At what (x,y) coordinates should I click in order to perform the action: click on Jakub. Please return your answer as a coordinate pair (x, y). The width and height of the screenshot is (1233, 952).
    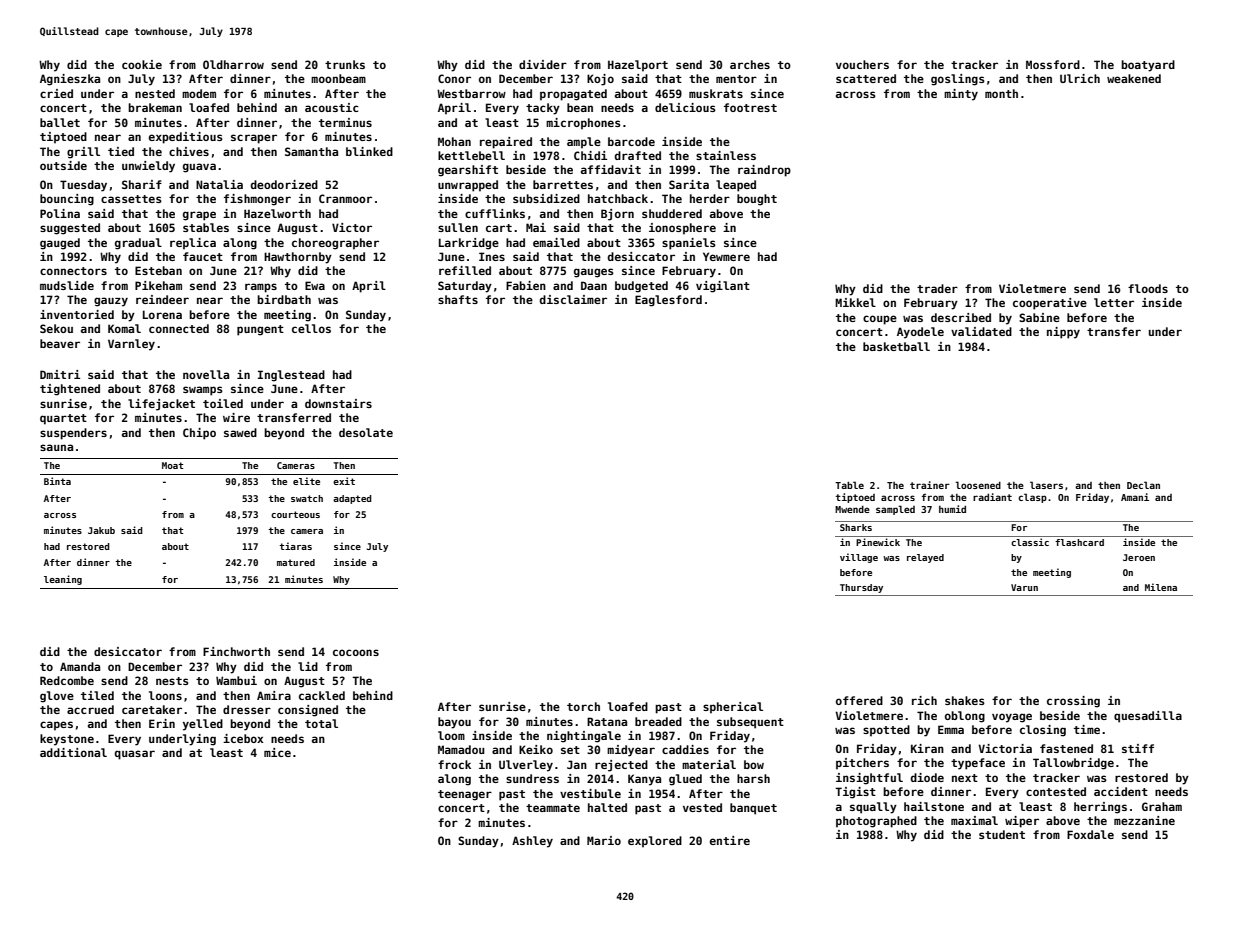
    Looking at the image, I should click on (101, 530).
